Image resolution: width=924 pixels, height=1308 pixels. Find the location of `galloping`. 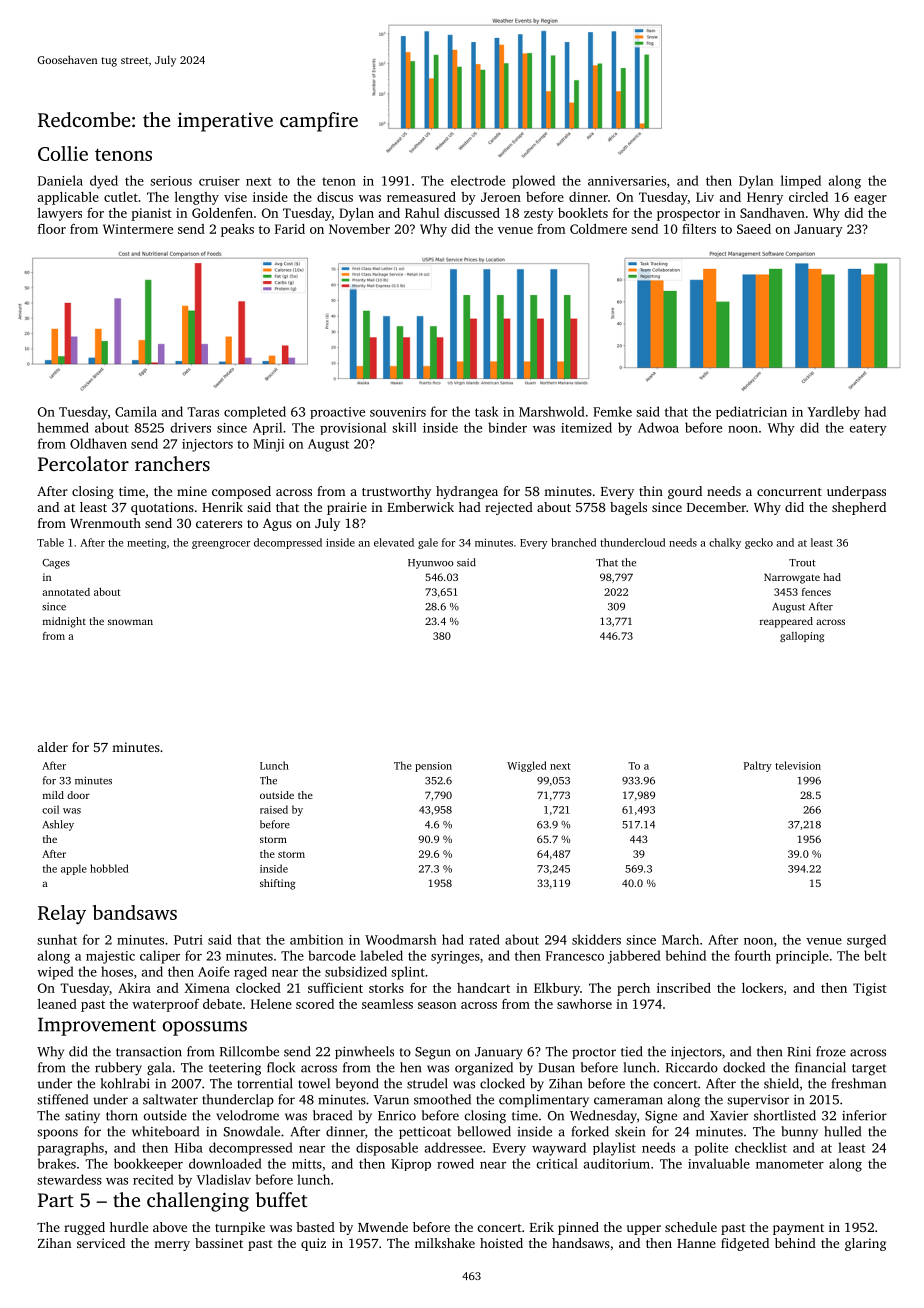

galloping is located at coordinates (802, 637).
